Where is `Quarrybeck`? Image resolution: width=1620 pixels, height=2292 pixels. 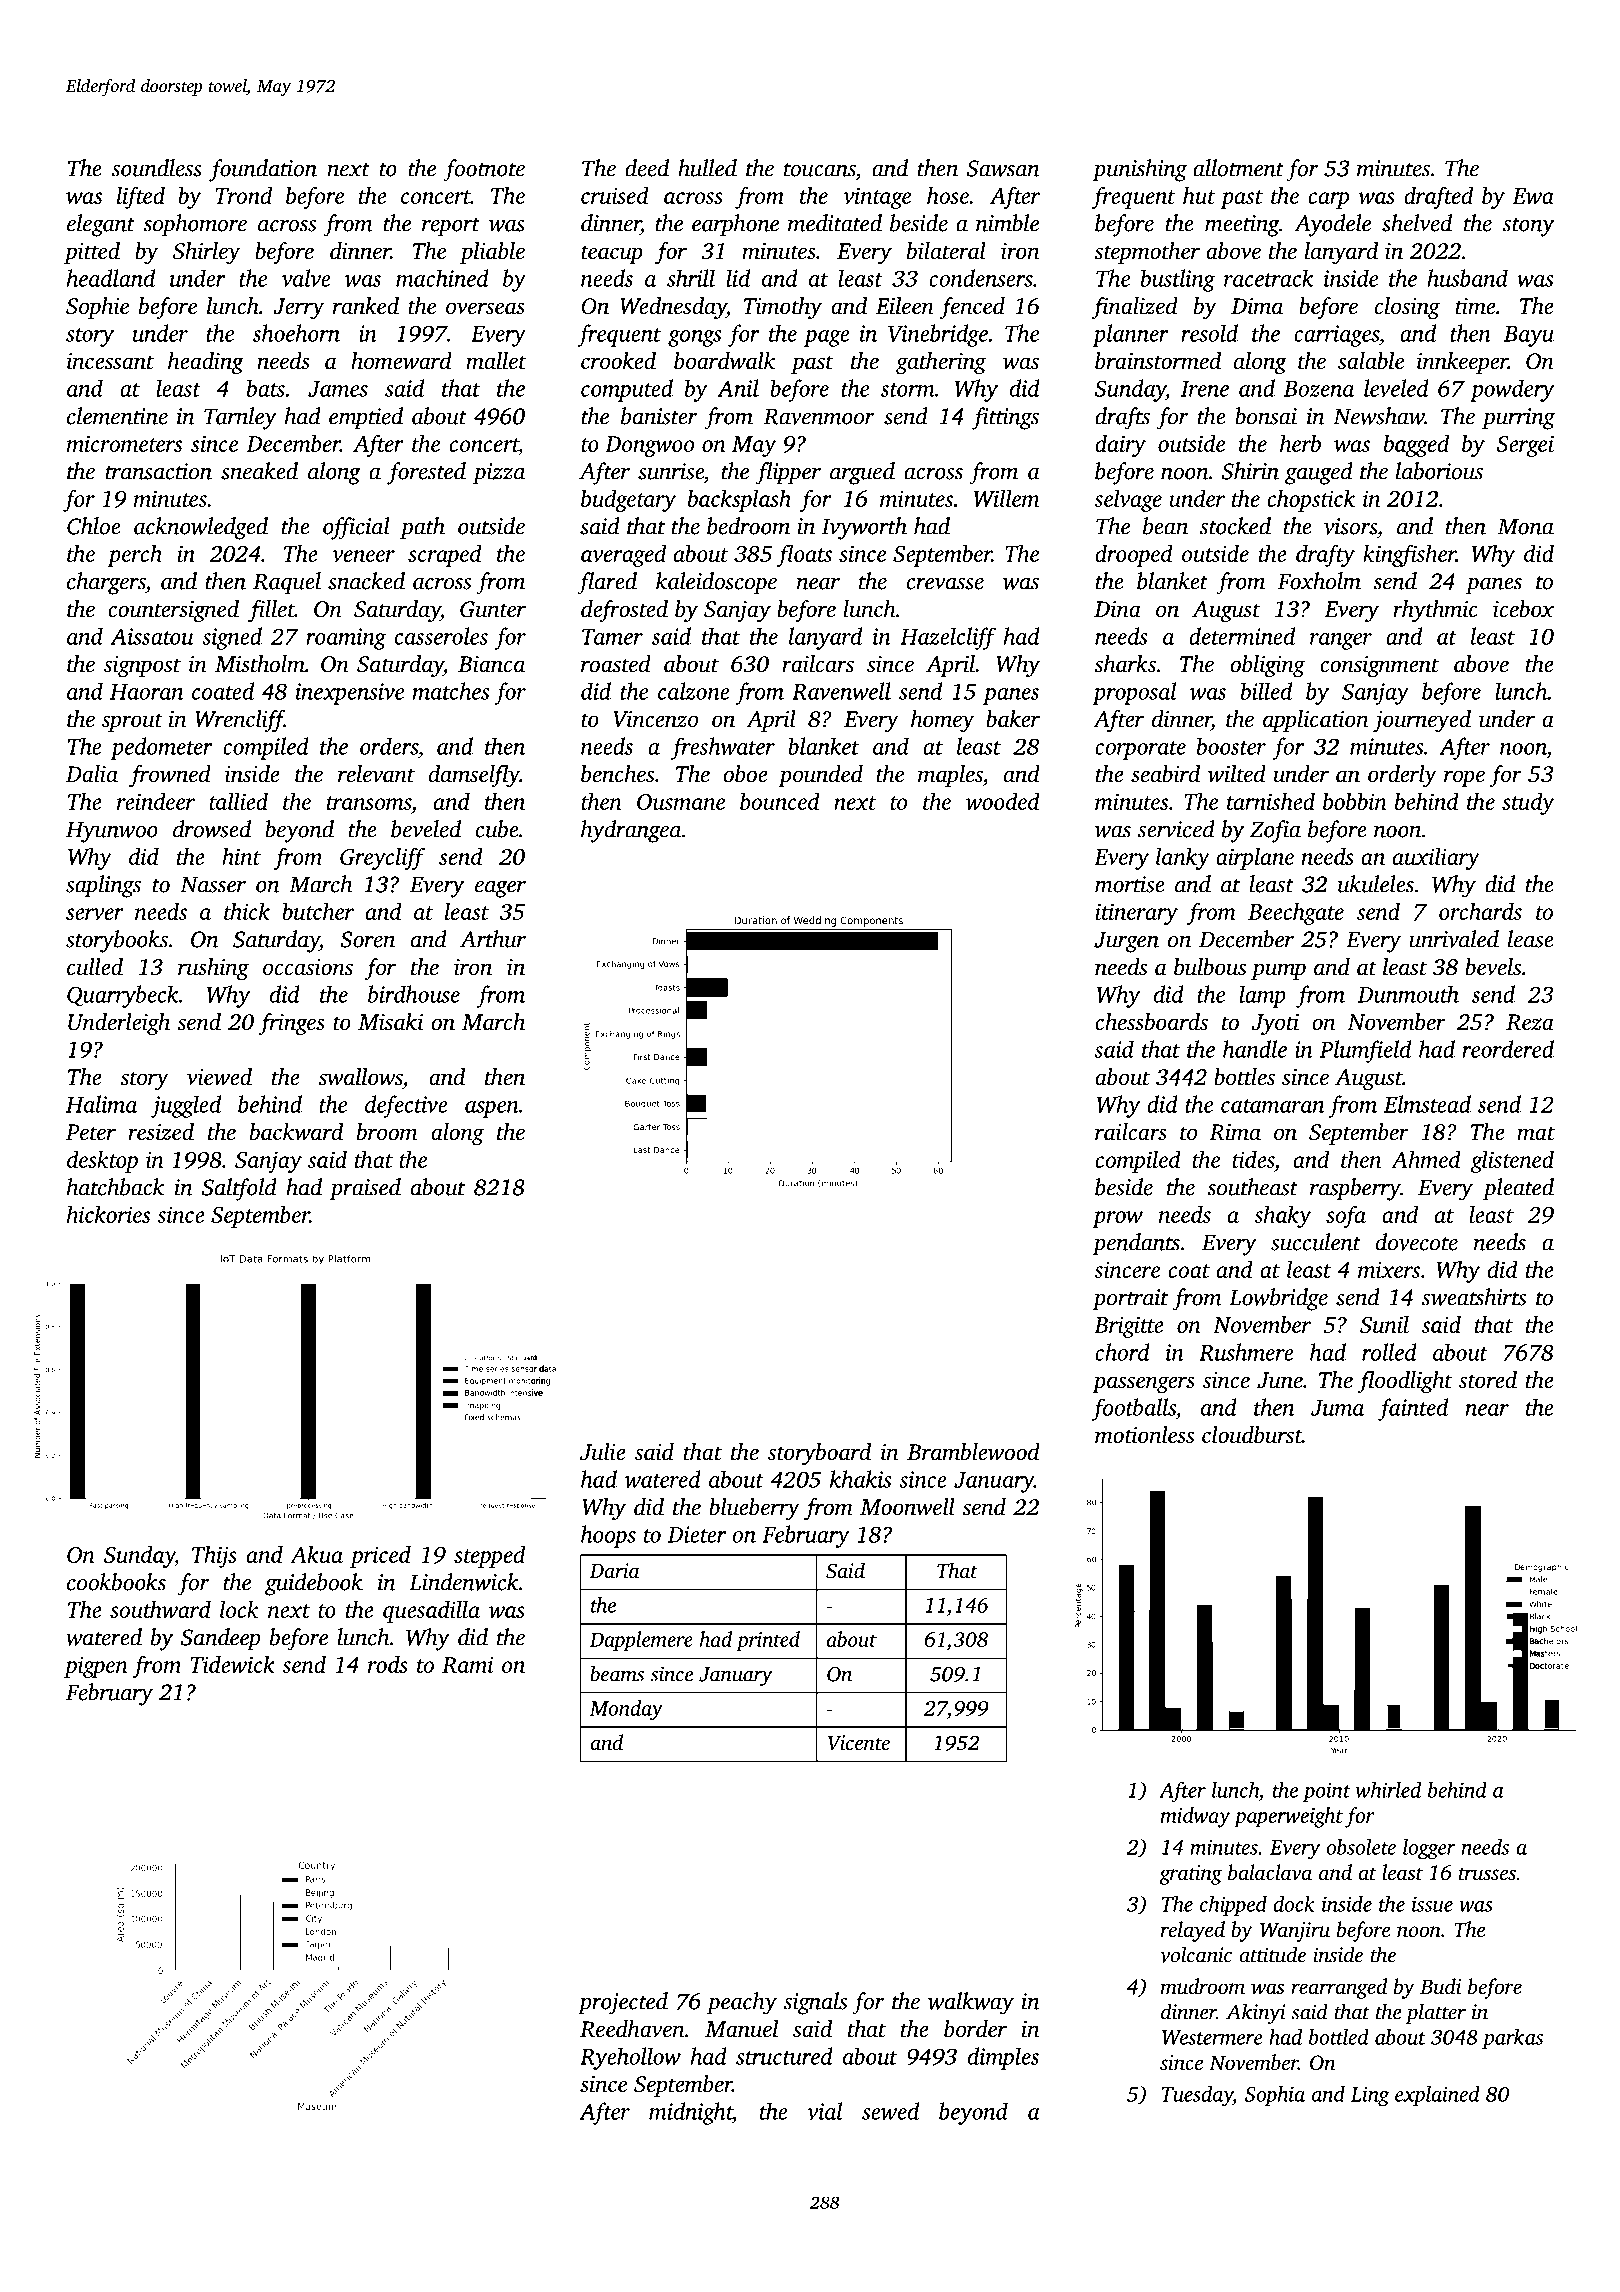
Quarrybeck is located at coordinates (123, 996).
